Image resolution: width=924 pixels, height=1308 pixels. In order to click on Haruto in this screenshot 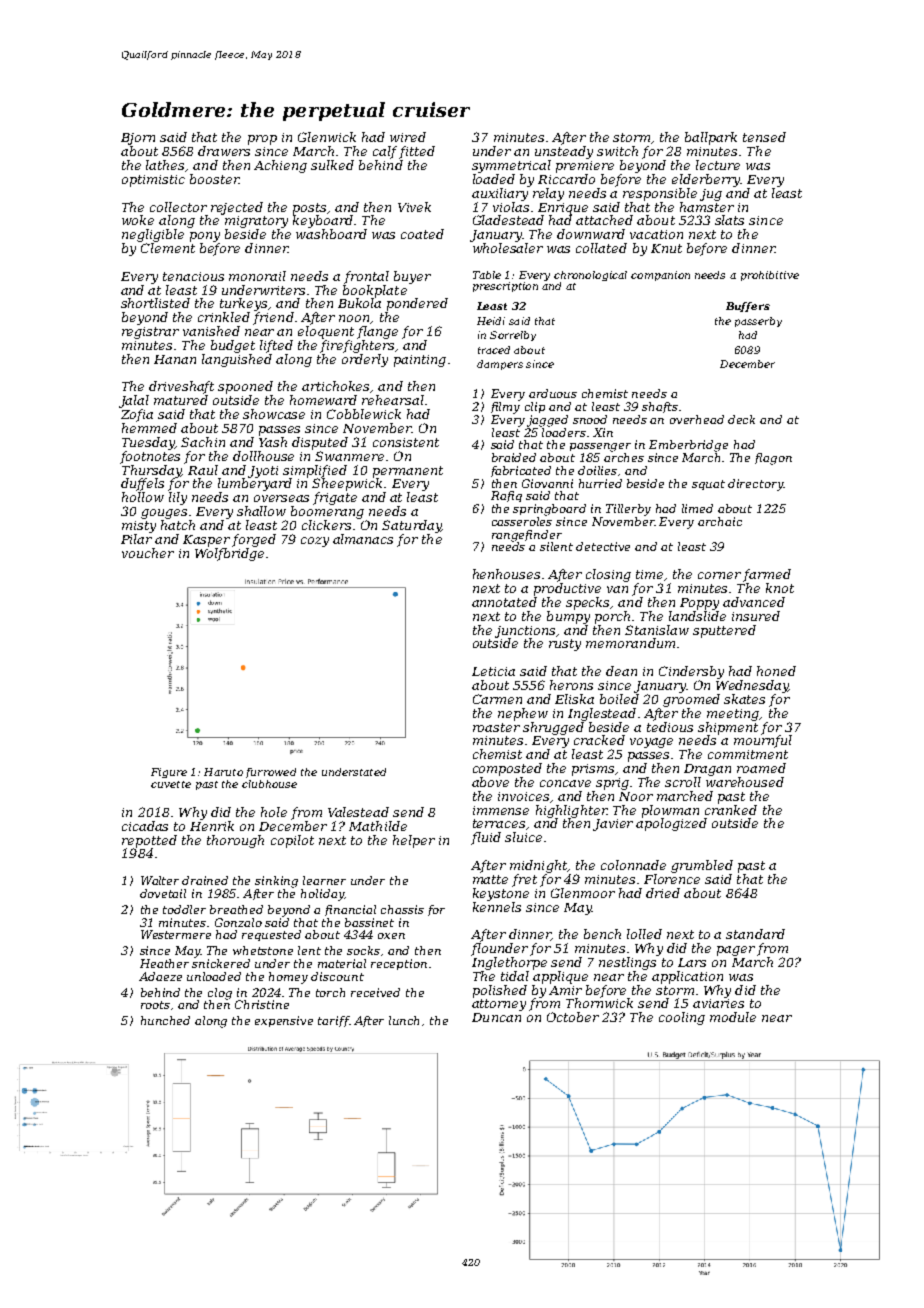, I will do `click(223, 772)`.
